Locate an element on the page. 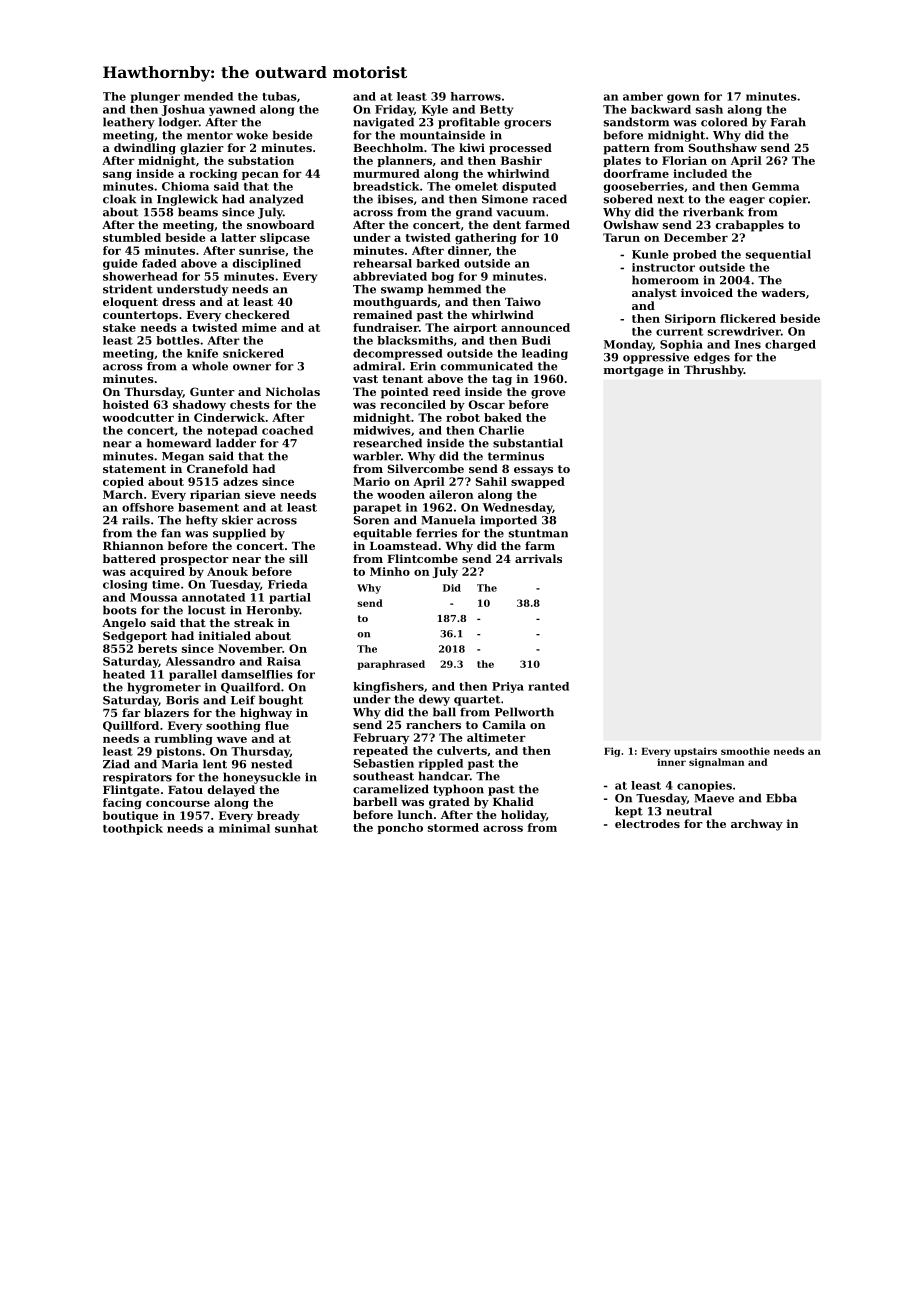 The width and height of the image is (924, 1308). Flintcombe is located at coordinates (422, 558).
